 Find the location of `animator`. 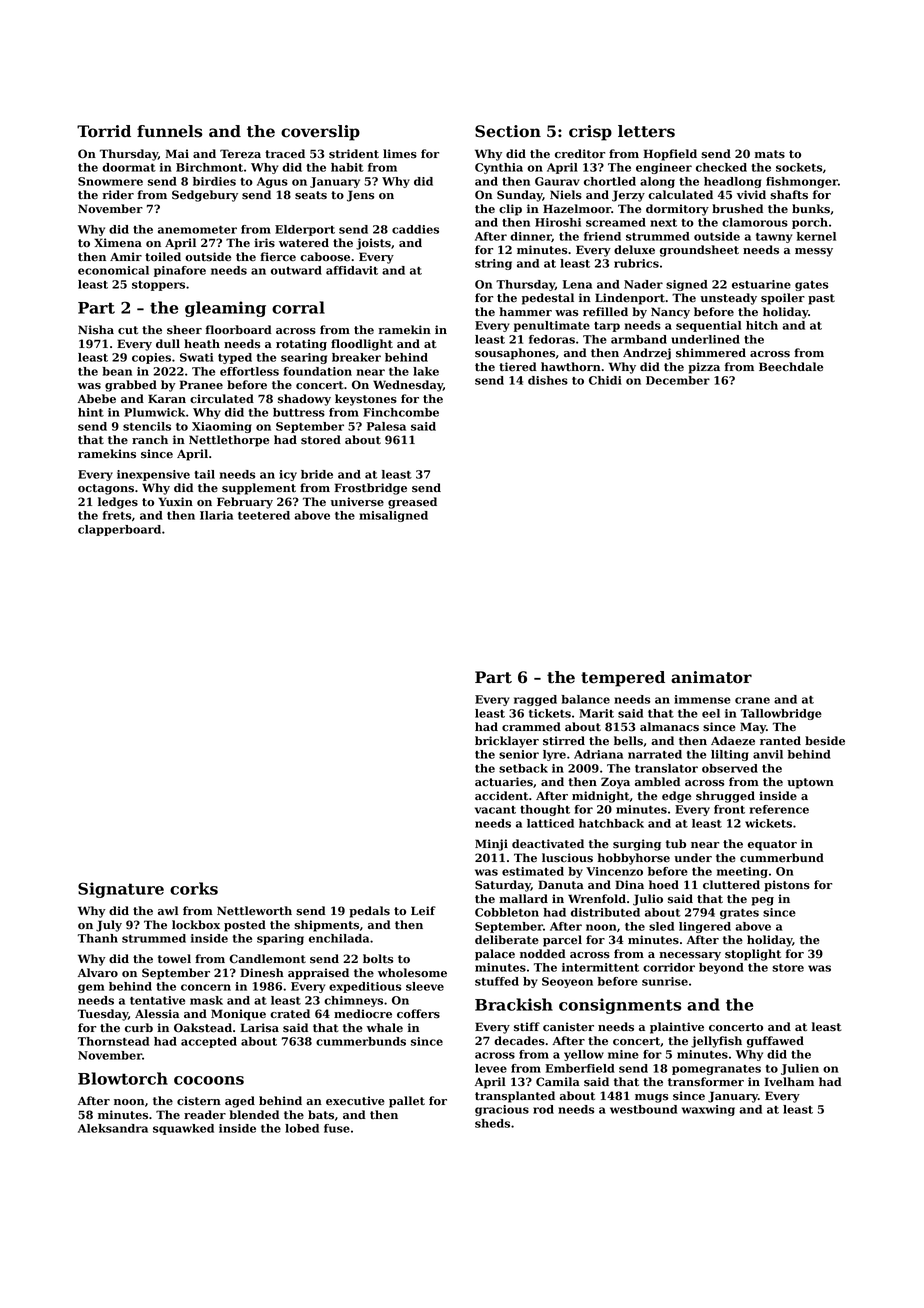

animator is located at coordinates (711, 677).
